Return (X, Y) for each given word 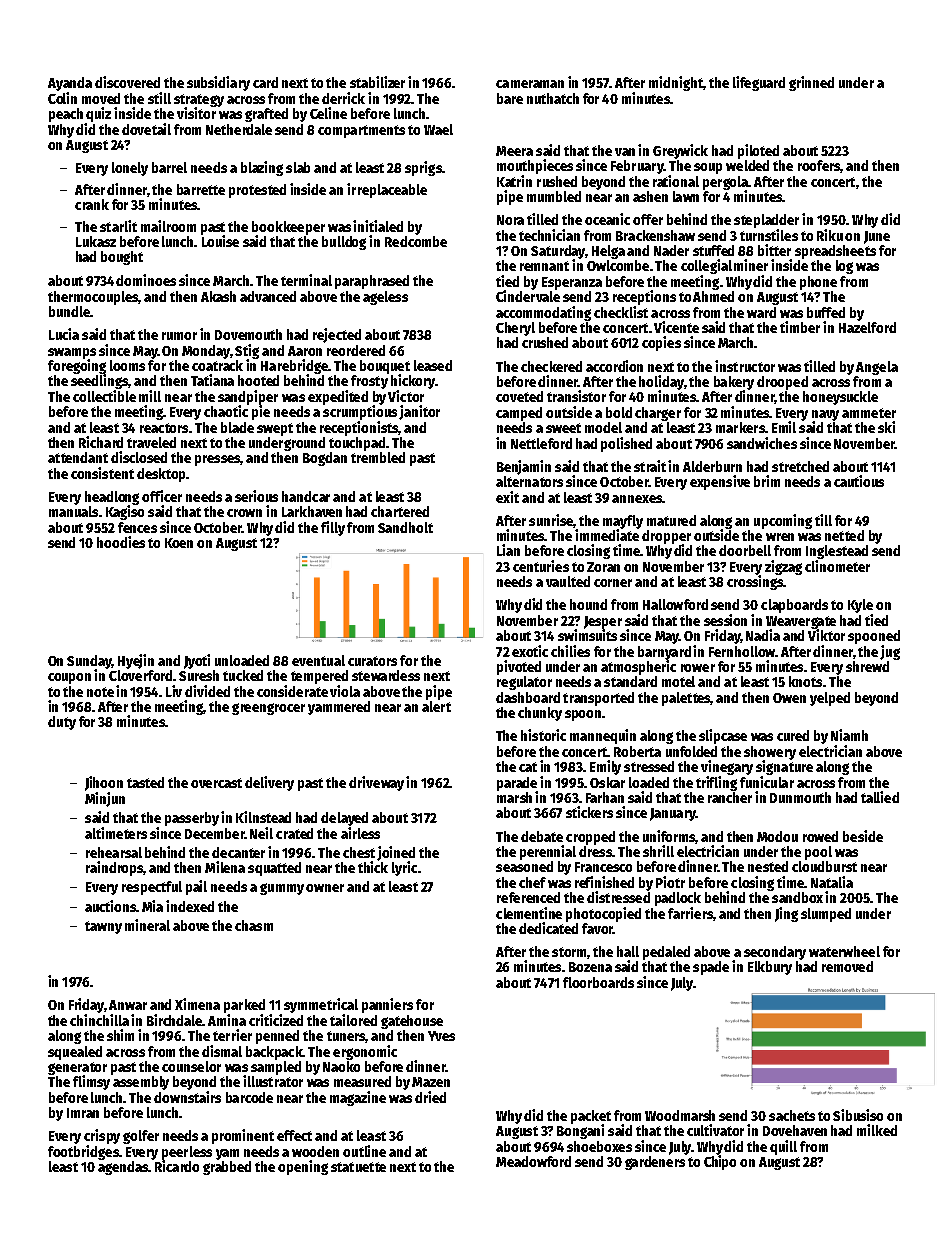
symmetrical (321, 1005)
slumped (826, 915)
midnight (676, 83)
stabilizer (377, 82)
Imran (83, 1113)
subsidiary (218, 83)
